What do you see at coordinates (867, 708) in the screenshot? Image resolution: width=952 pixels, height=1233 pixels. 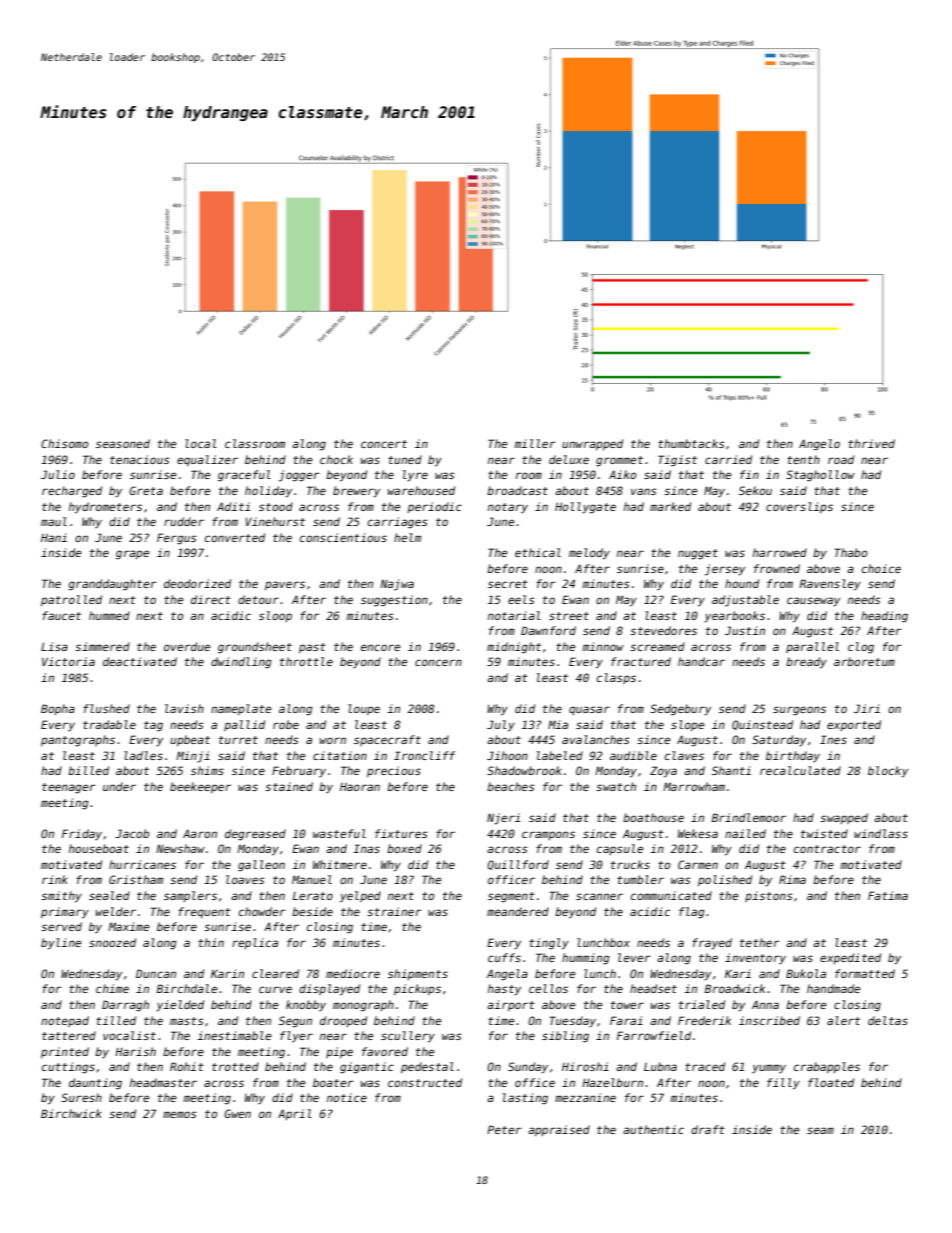 I see `Jiri` at bounding box center [867, 708].
